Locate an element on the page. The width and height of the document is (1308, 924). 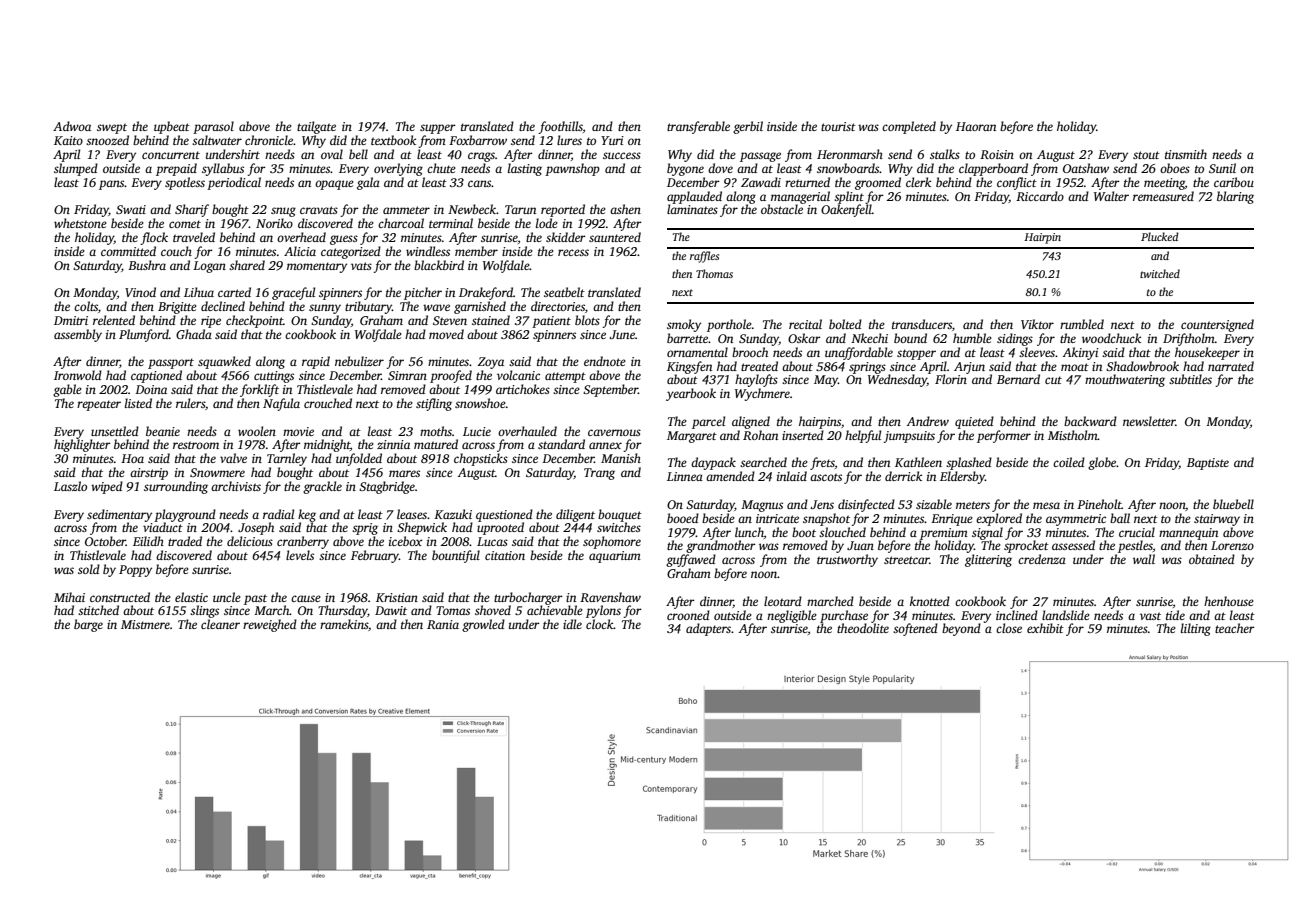
gerbil is located at coordinates (748, 127).
